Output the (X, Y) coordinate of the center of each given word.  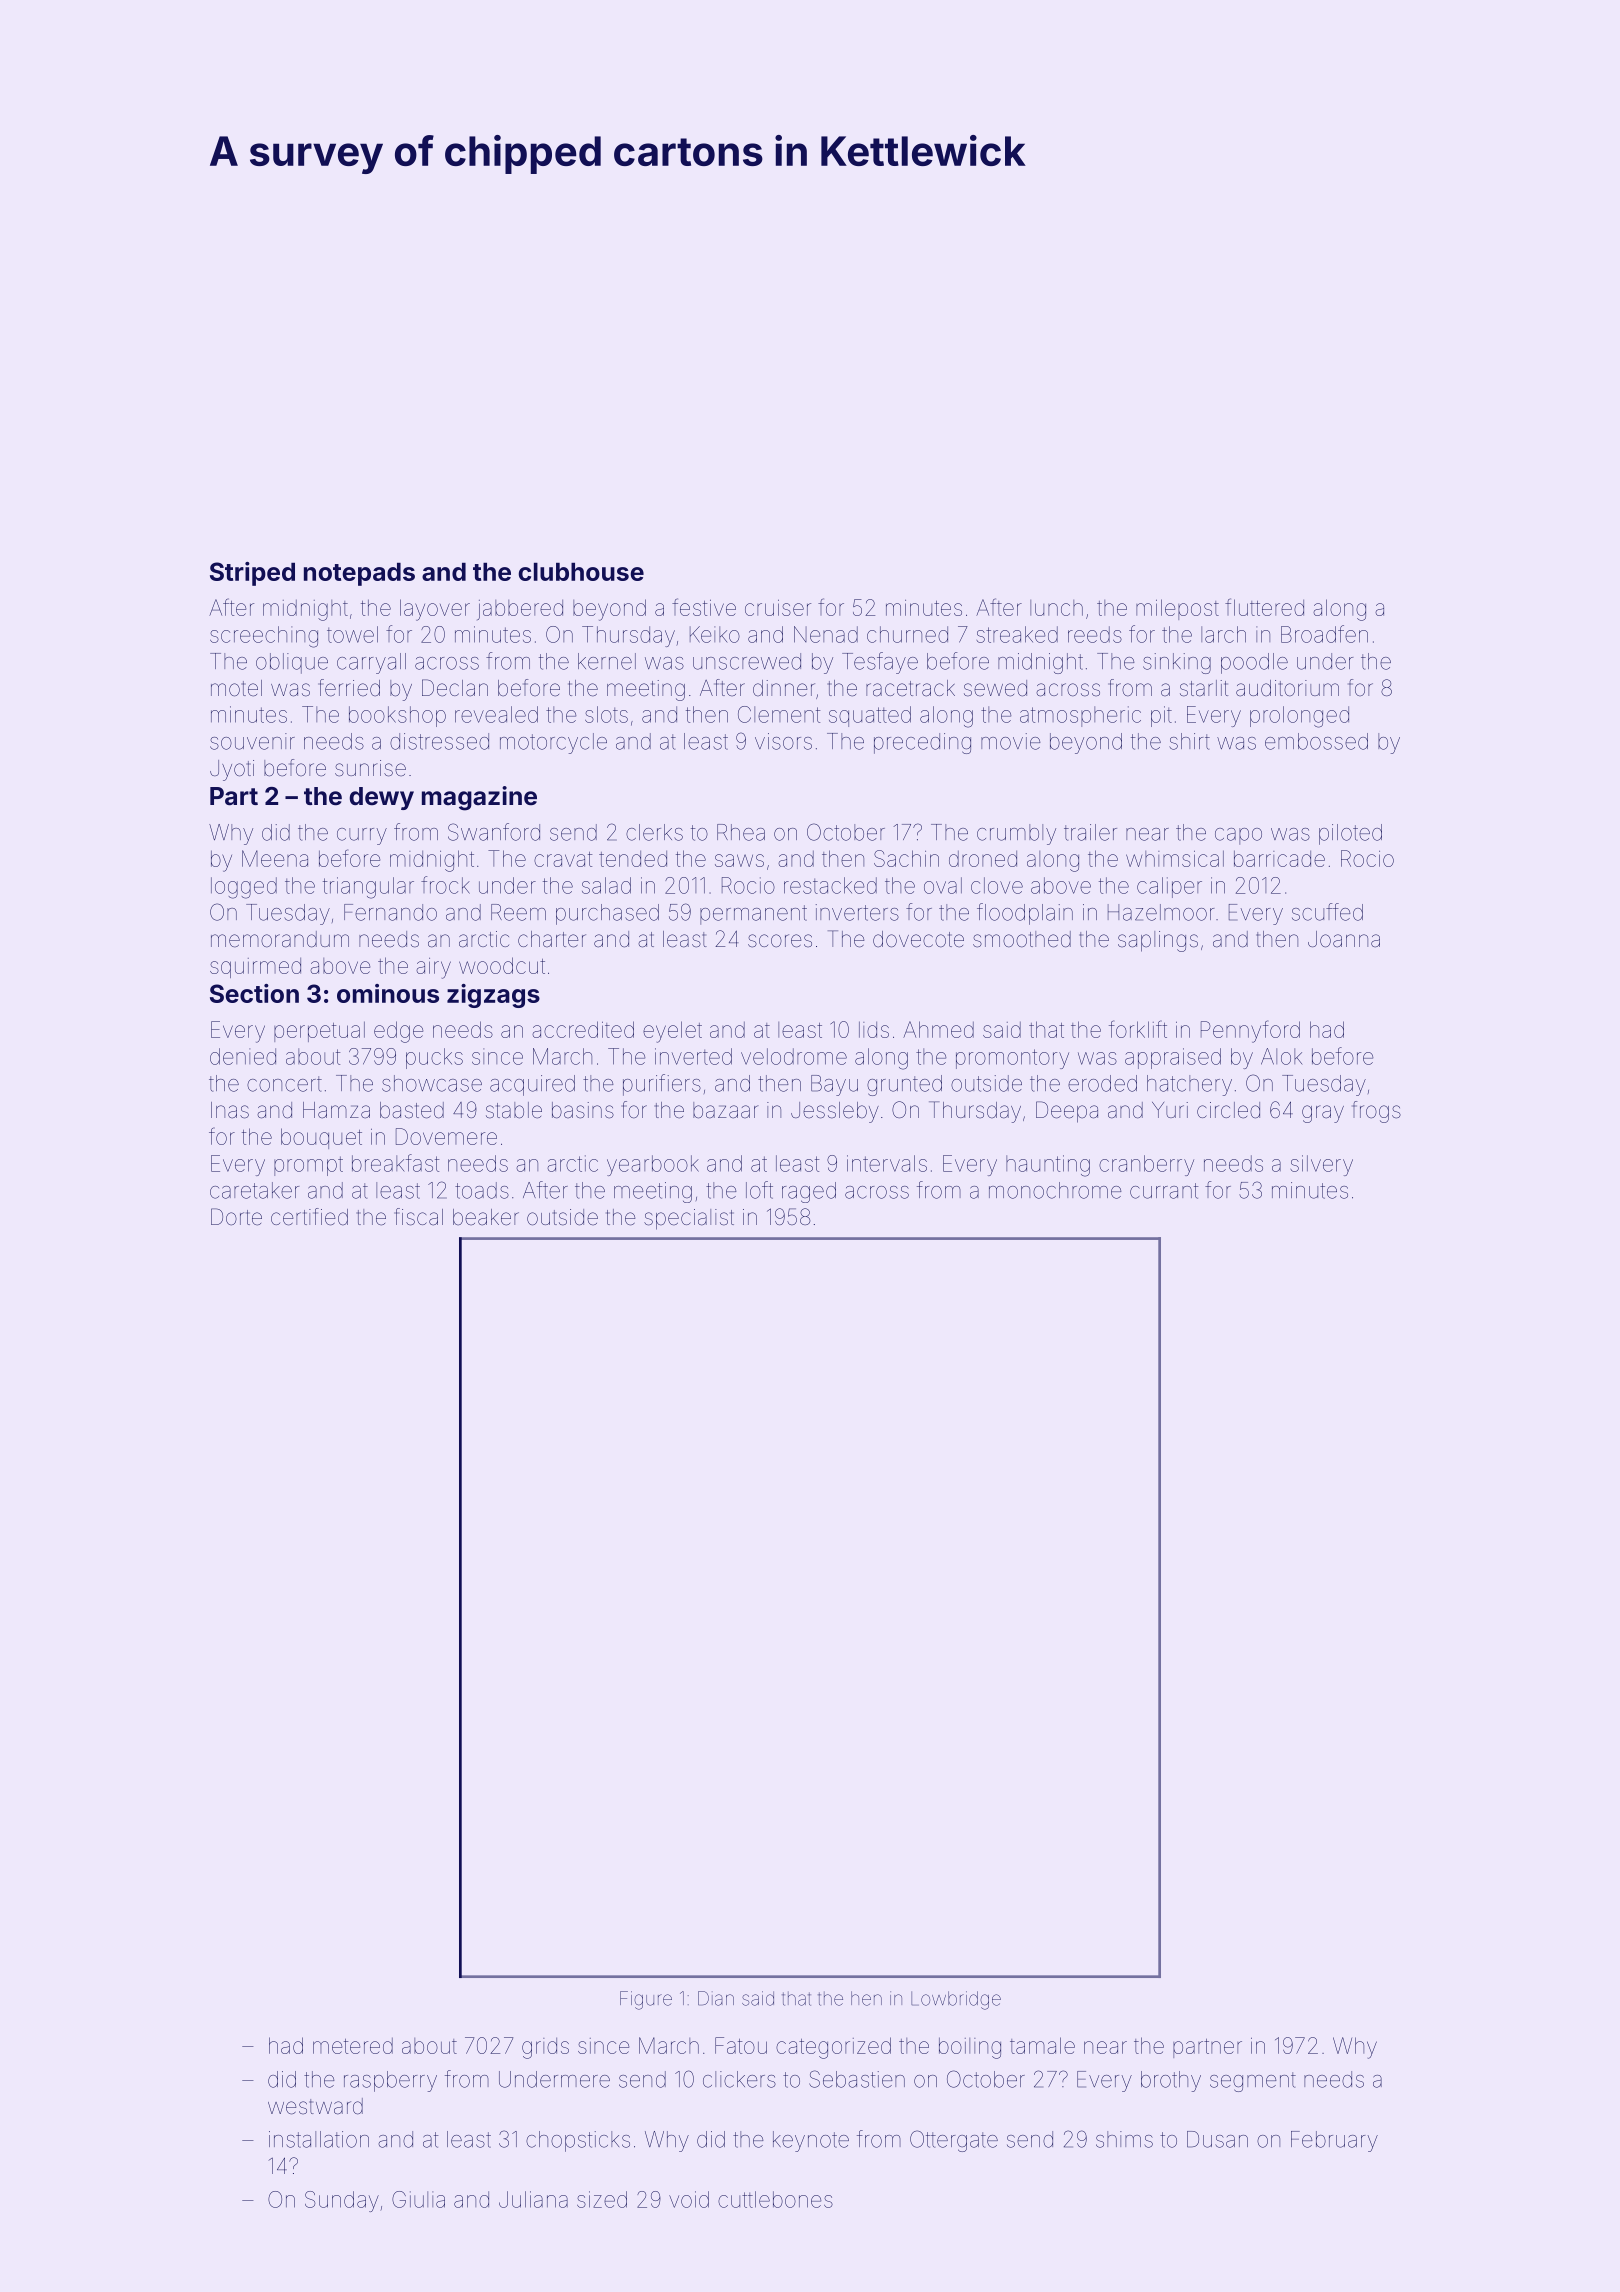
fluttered (1264, 607)
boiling (970, 2048)
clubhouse (581, 572)
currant (1164, 1191)
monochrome (1055, 1190)
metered (353, 2046)
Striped (252, 574)
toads (482, 1190)
